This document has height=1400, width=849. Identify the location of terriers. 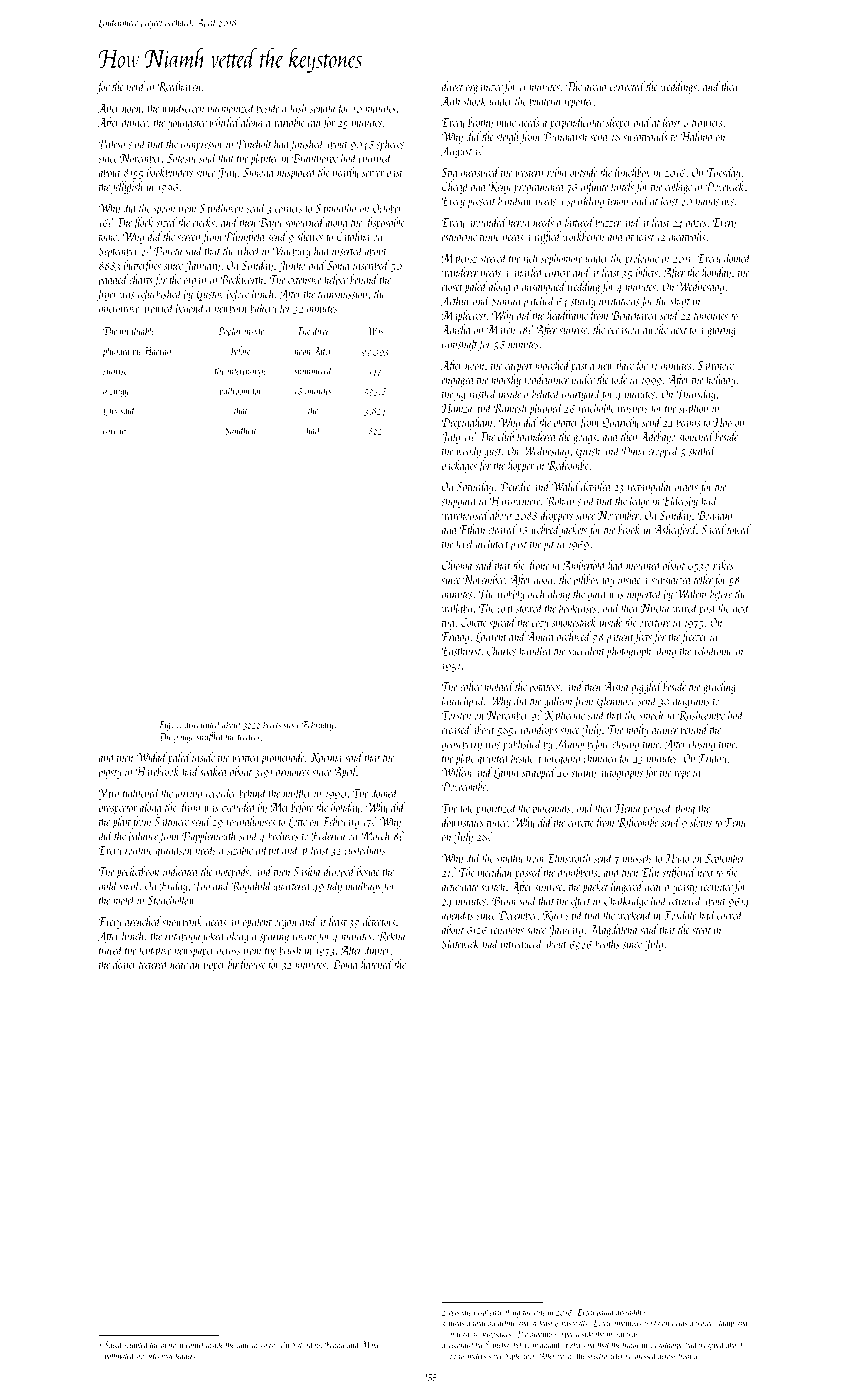
(249, 737).
